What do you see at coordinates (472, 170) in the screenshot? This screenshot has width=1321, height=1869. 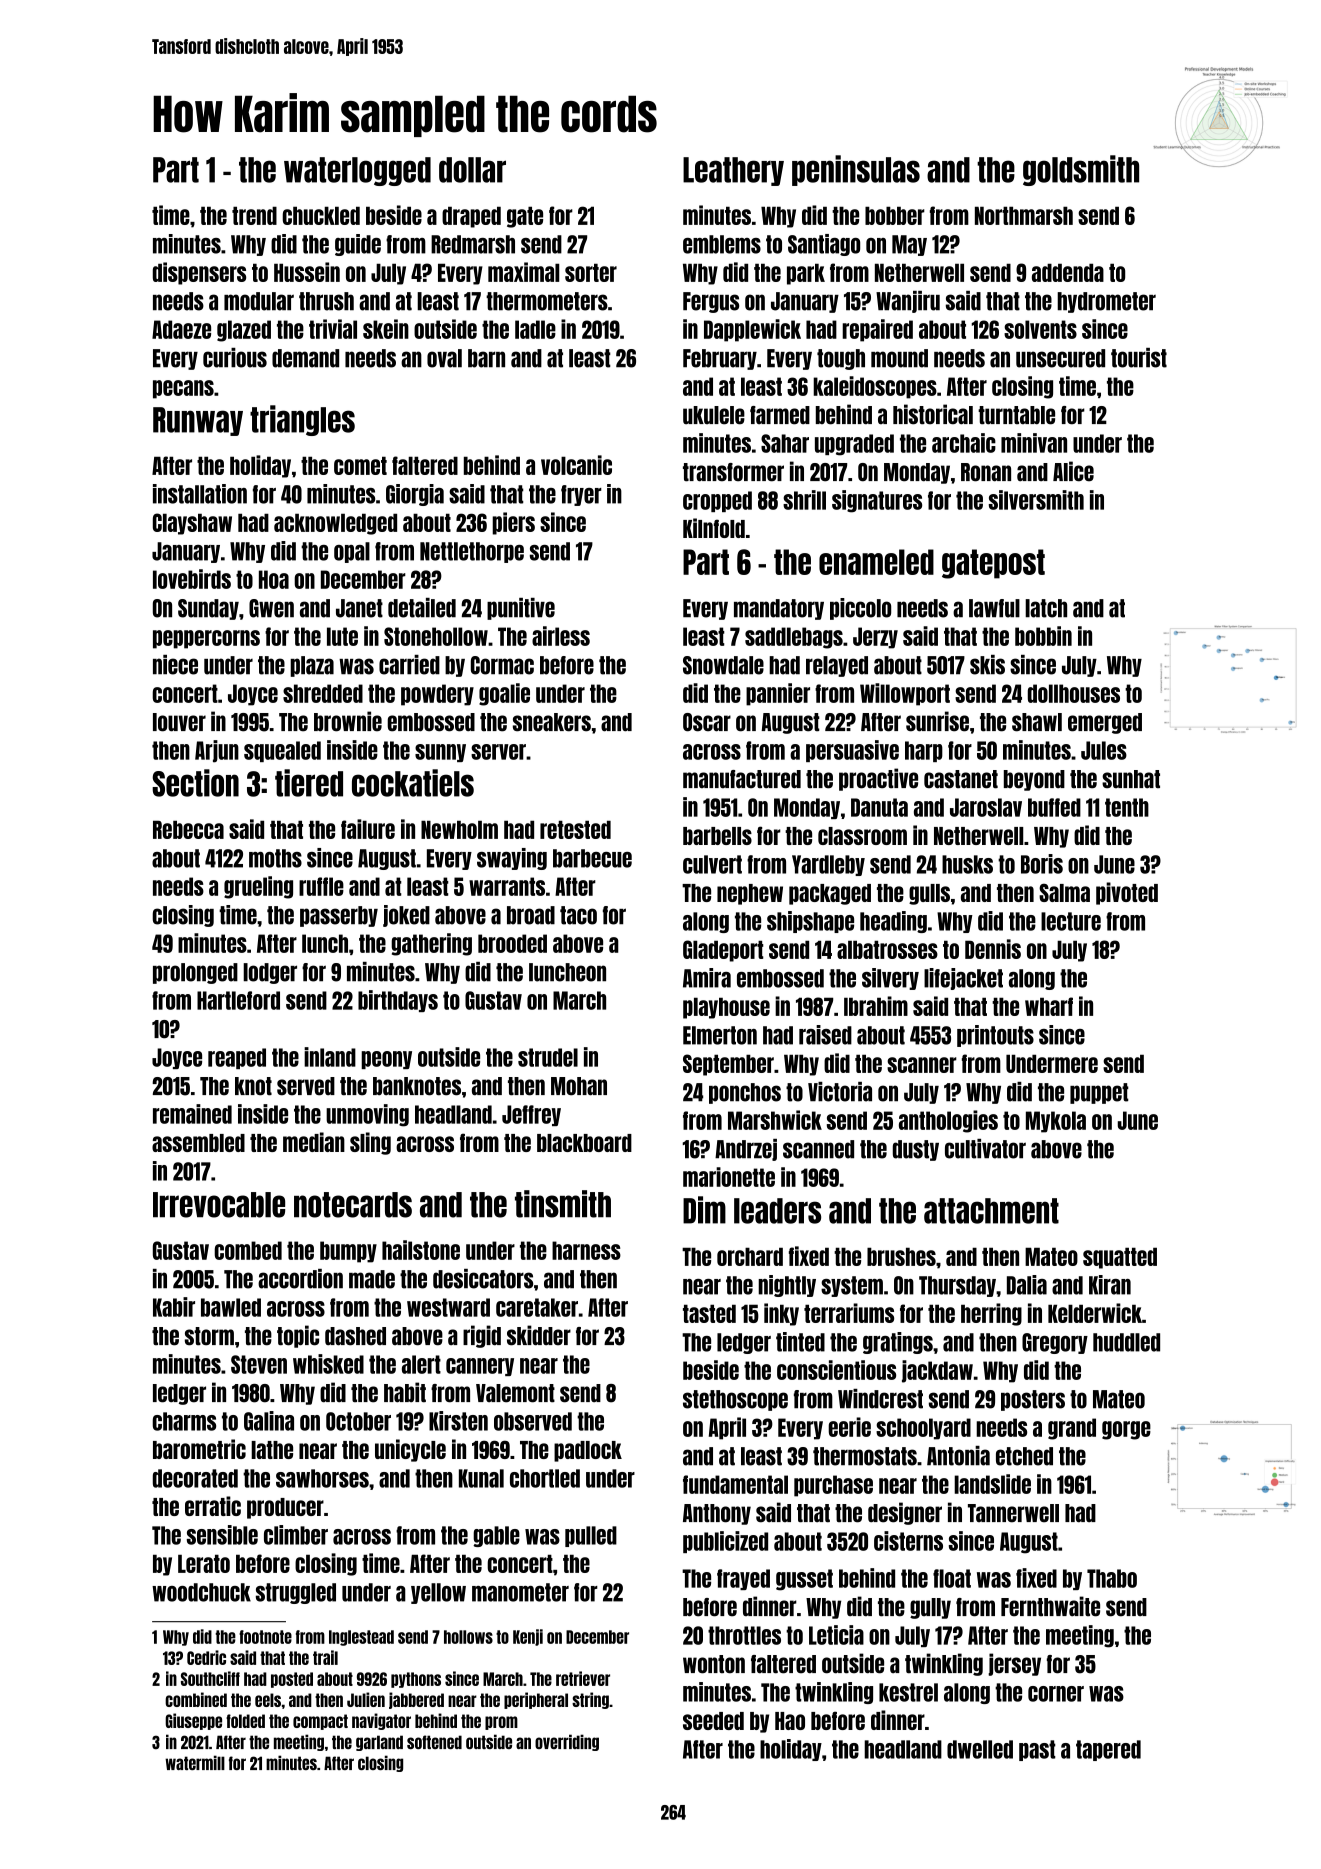 I see `dollar` at bounding box center [472, 170].
